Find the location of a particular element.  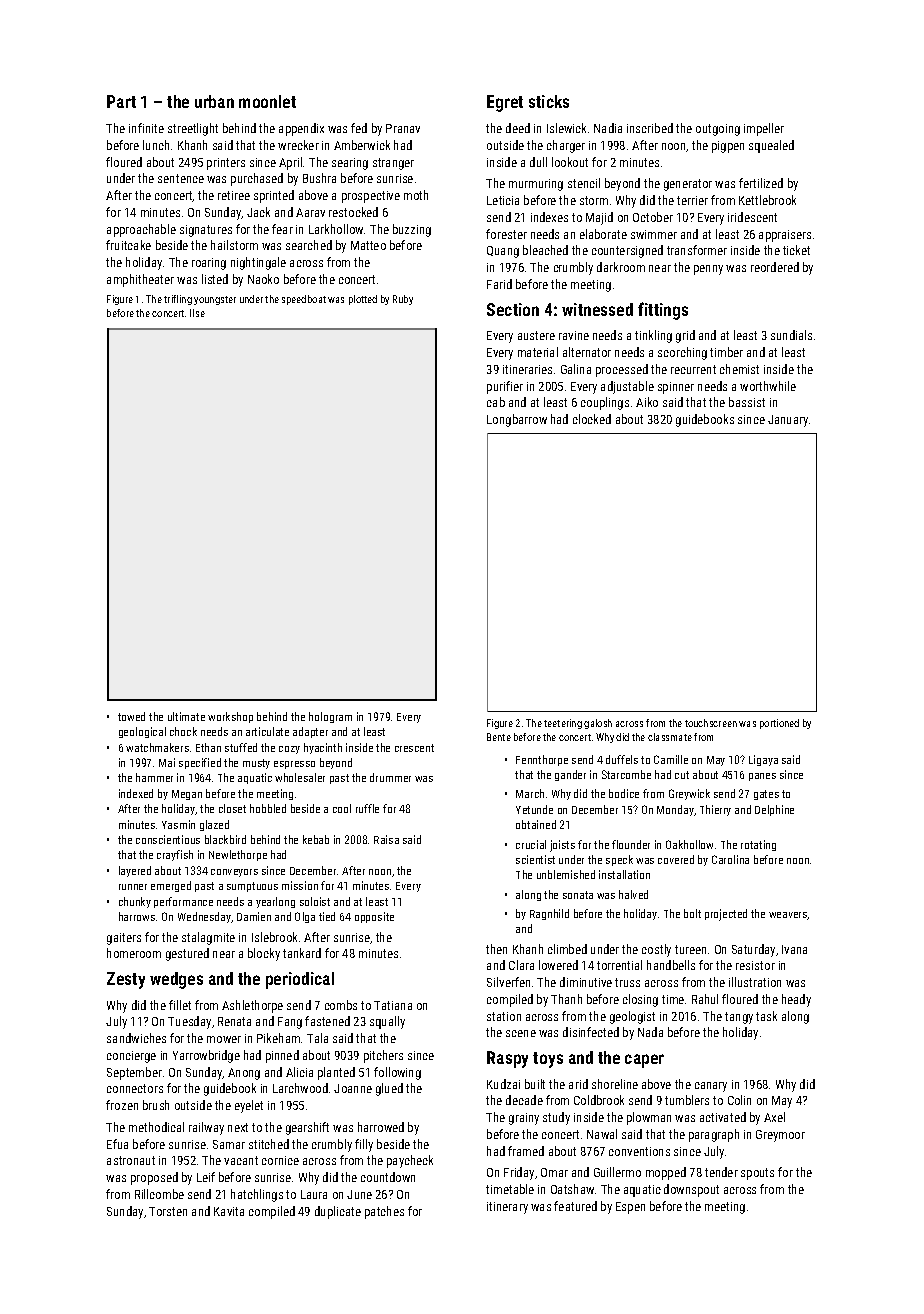

hologram is located at coordinates (330, 717).
